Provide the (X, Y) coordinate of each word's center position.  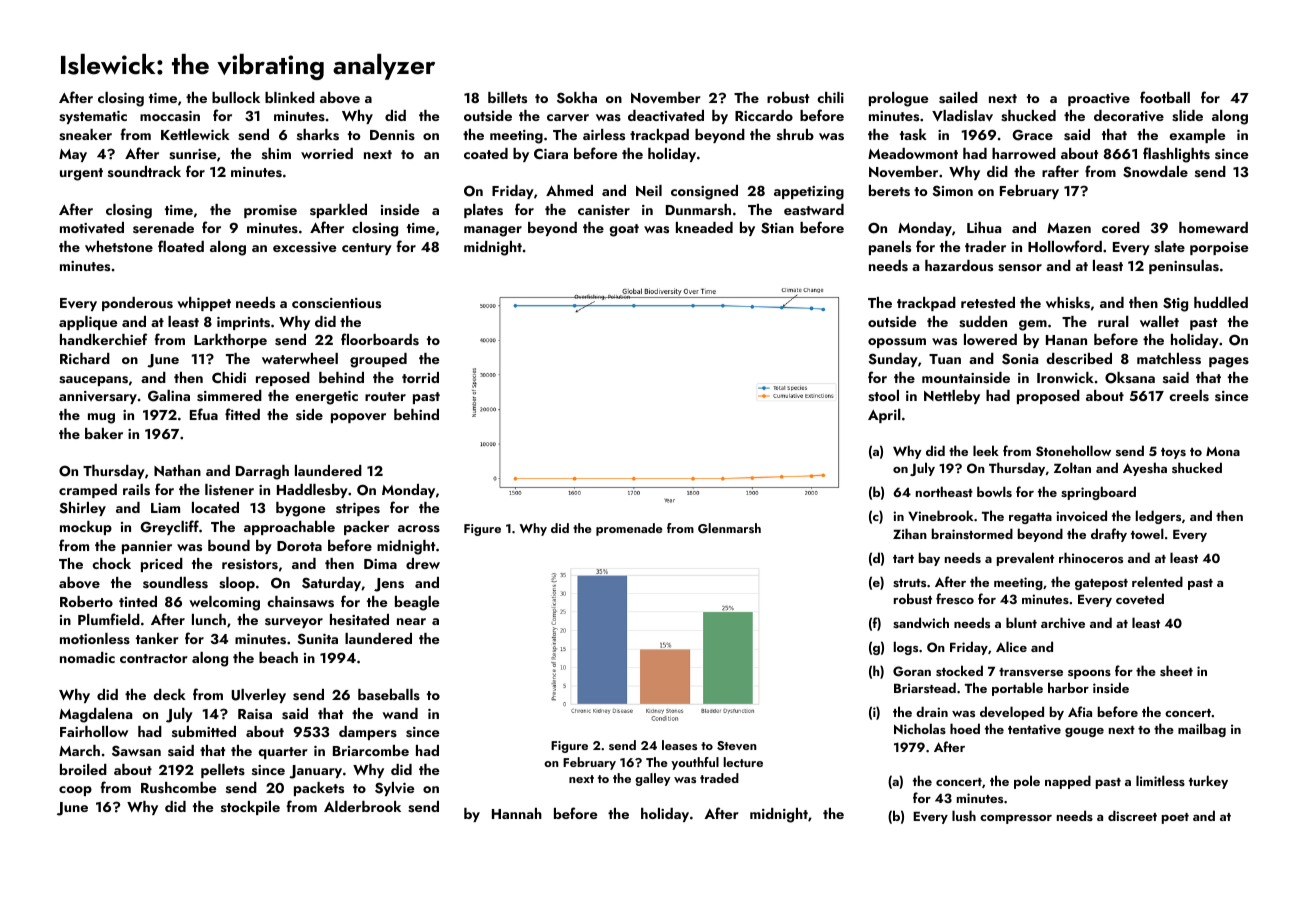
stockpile (250, 808)
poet (1175, 818)
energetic (326, 398)
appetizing (809, 193)
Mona (1223, 451)
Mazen (1069, 228)
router (385, 396)
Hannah (517, 813)
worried (327, 153)
